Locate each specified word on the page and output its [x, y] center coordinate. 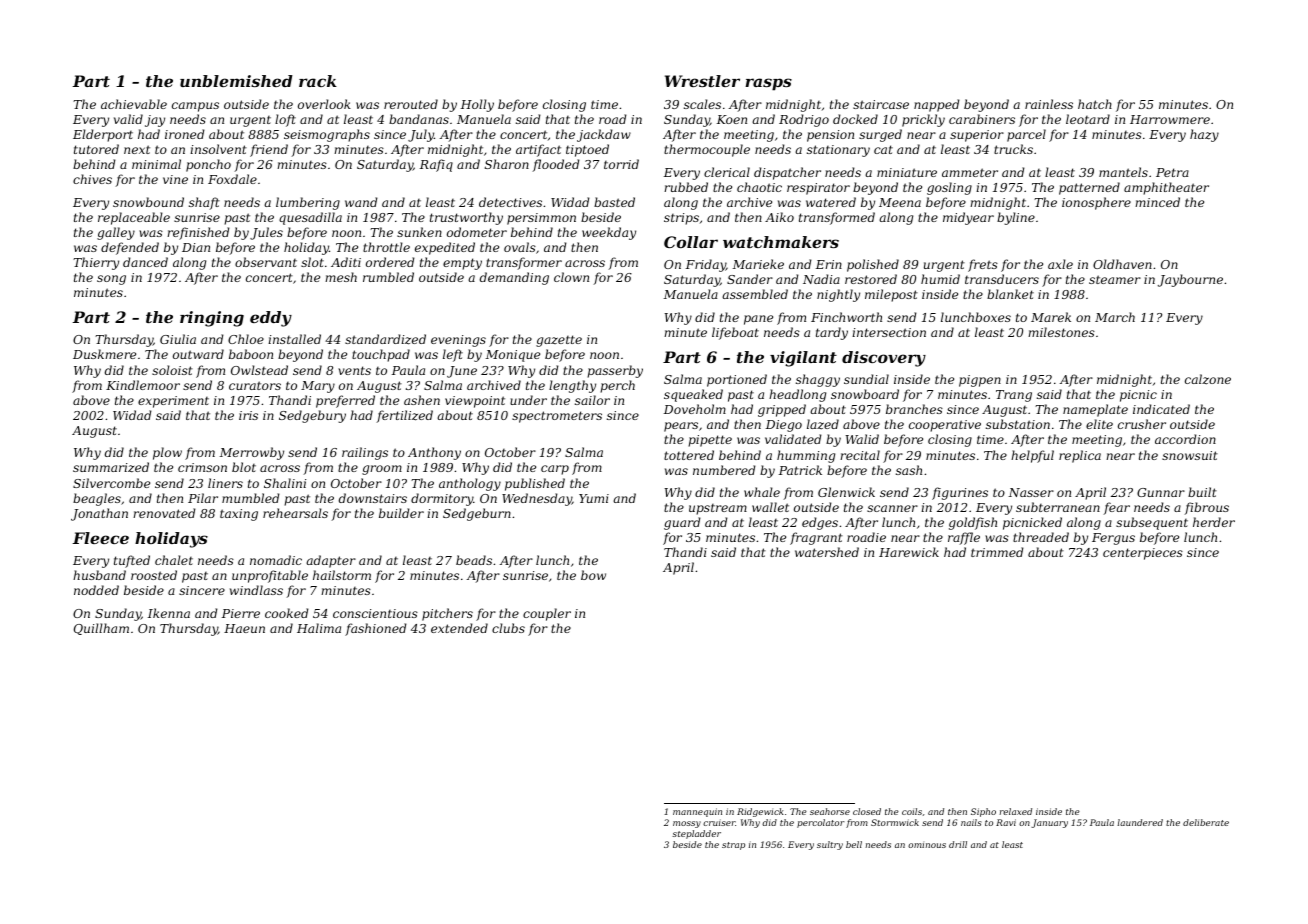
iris [248, 415]
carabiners [982, 119]
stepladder [696, 834]
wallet [770, 507]
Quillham [101, 629]
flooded [555, 165]
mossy [687, 824]
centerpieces [1143, 554]
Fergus [1113, 539]
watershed [827, 552]
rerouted [411, 104]
